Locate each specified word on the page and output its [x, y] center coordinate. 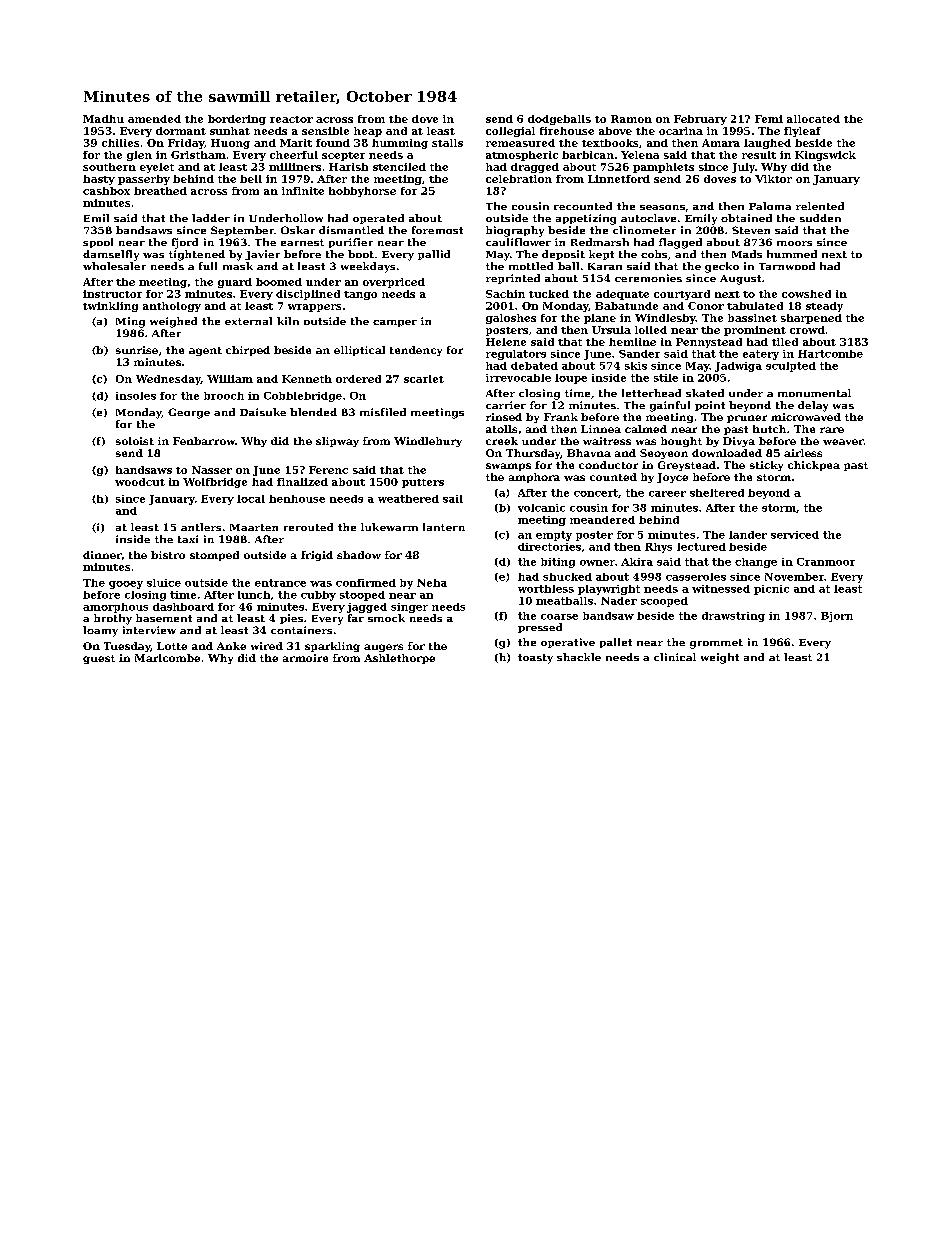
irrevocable [518, 378]
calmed [646, 429]
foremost [437, 230]
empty [554, 536]
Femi [769, 119]
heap [368, 132]
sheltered [717, 493]
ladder [211, 218]
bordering [237, 120]
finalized [302, 482]
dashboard [183, 607]
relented [820, 206]
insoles [136, 396]
